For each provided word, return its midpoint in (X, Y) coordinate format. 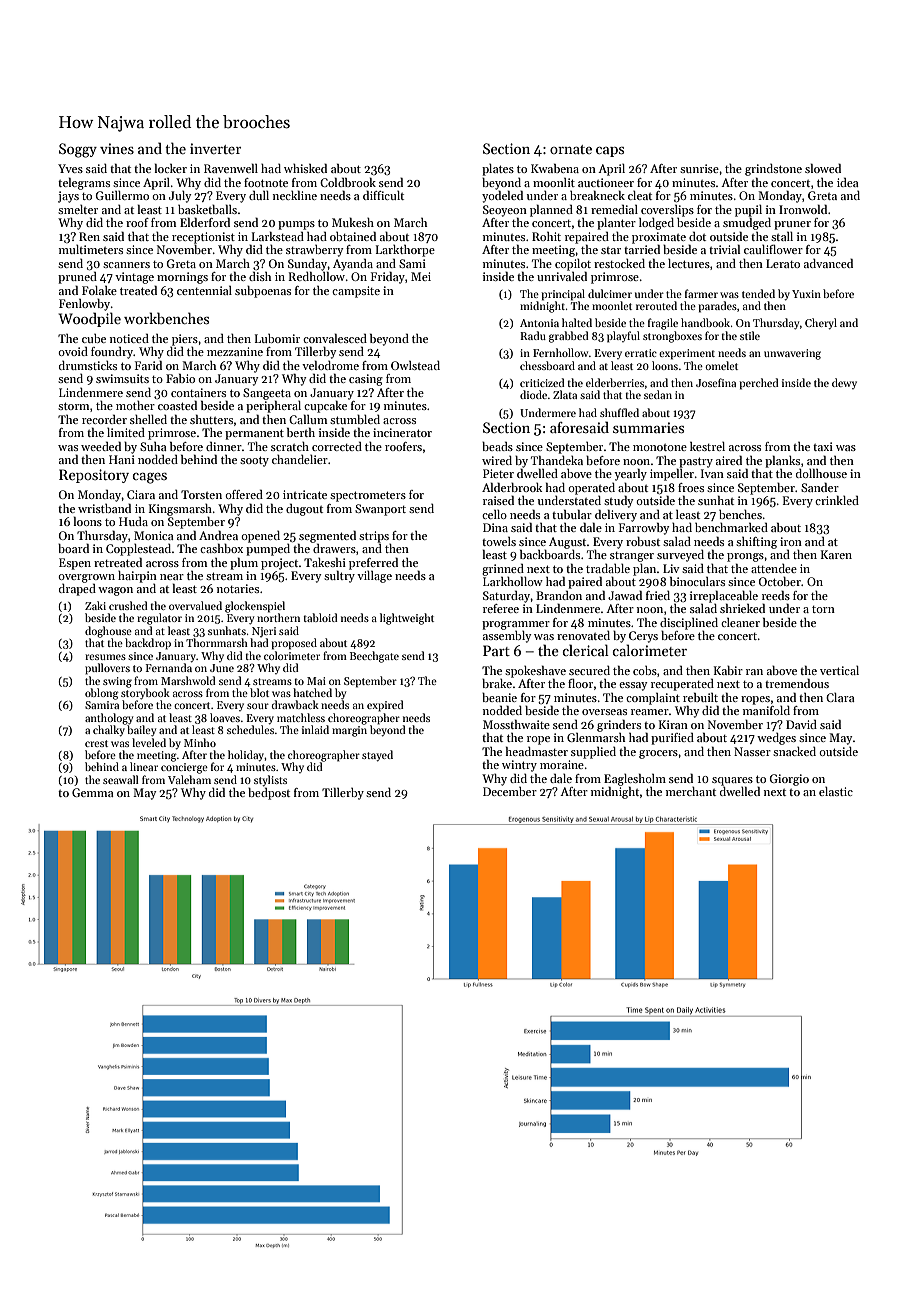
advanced (828, 263)
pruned (77, 278)
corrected (337, 446)
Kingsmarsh (181, 510)
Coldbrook (348, 182)
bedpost (269, 794)
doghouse (108, 632)
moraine (562, 764)
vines (117, 148)
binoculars (697, 581)
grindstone (773, 170)
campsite (356, 292)
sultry (339, 577)
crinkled (837, 500)
